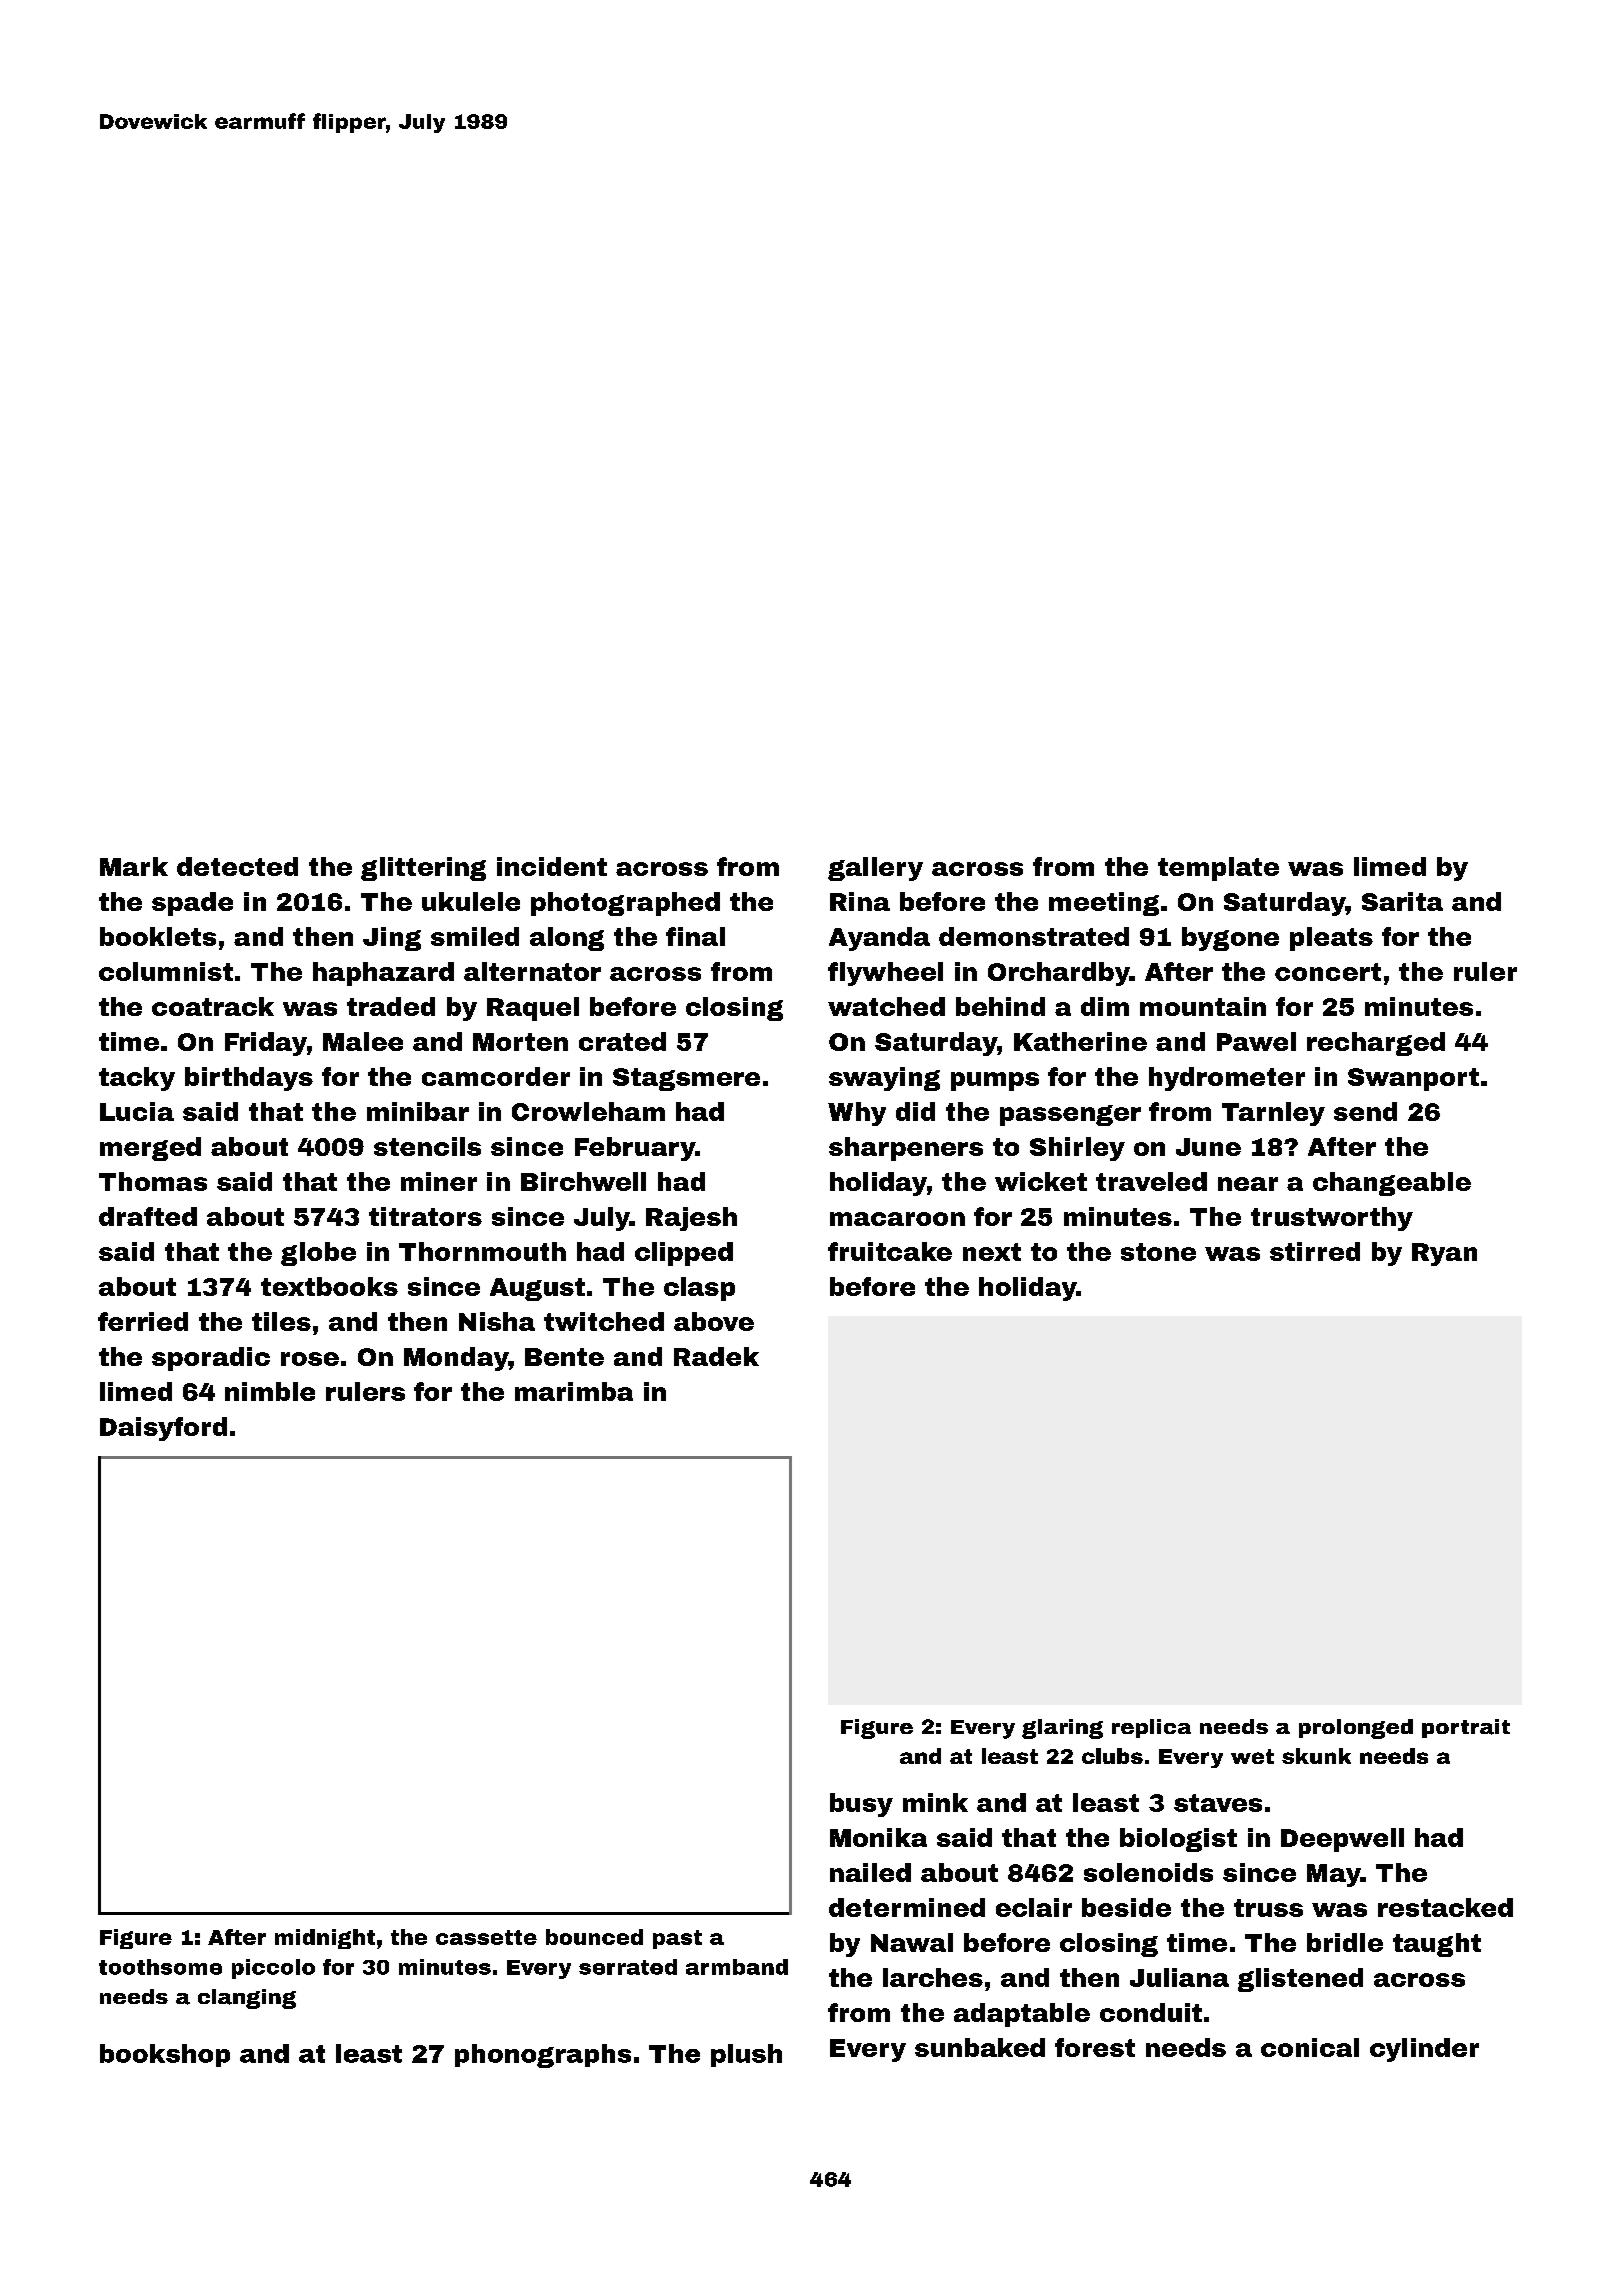 The image size is (1620, 2292). I want to click on booklets, so click(158, 936).
